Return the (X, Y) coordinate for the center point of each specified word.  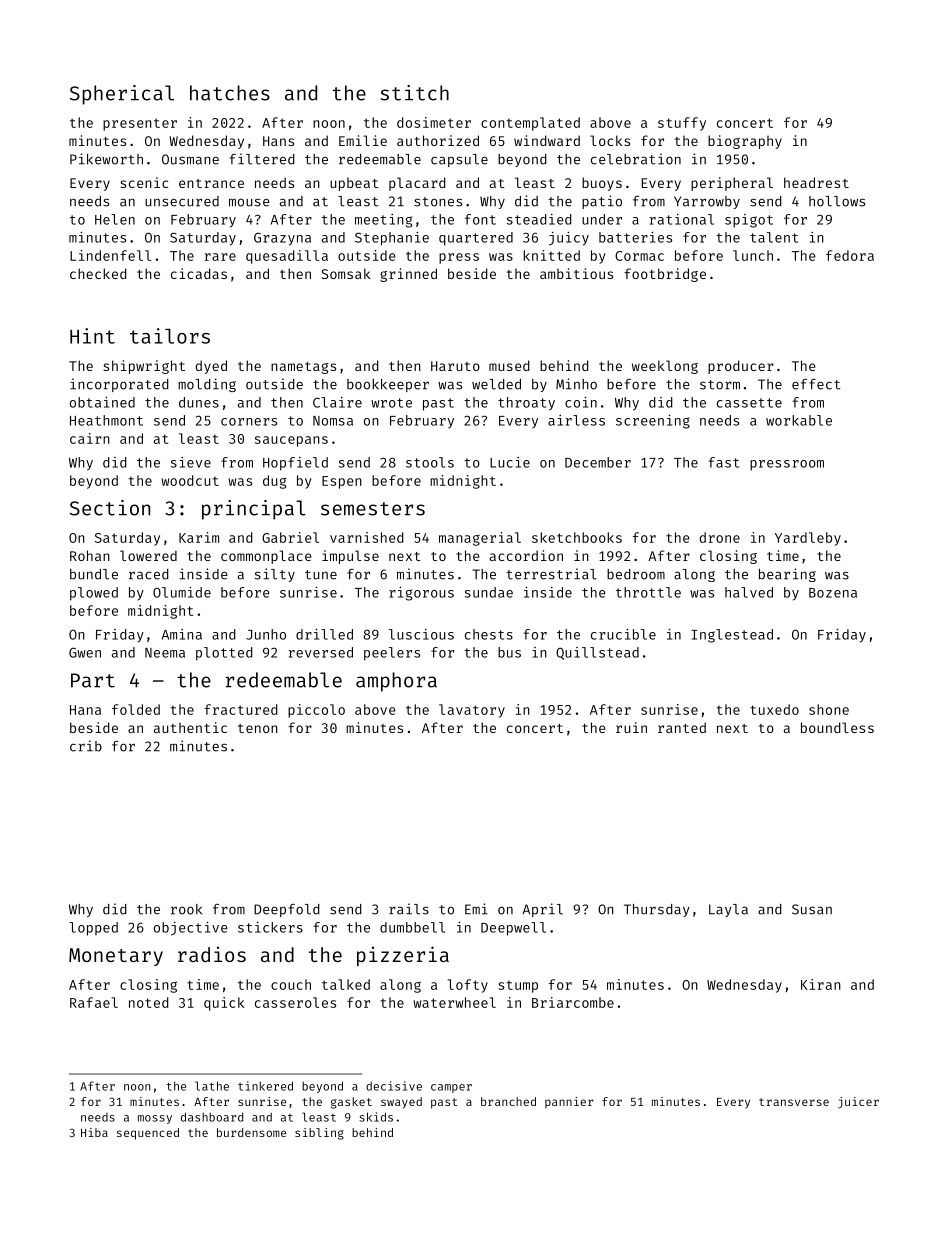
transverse (794, 1102)
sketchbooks (577, 537)
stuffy (682, 124)
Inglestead (732, 636)
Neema (165, 653)
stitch (415, 93)
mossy (155, 1119)
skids (376, 1117)
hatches (230, 93)
